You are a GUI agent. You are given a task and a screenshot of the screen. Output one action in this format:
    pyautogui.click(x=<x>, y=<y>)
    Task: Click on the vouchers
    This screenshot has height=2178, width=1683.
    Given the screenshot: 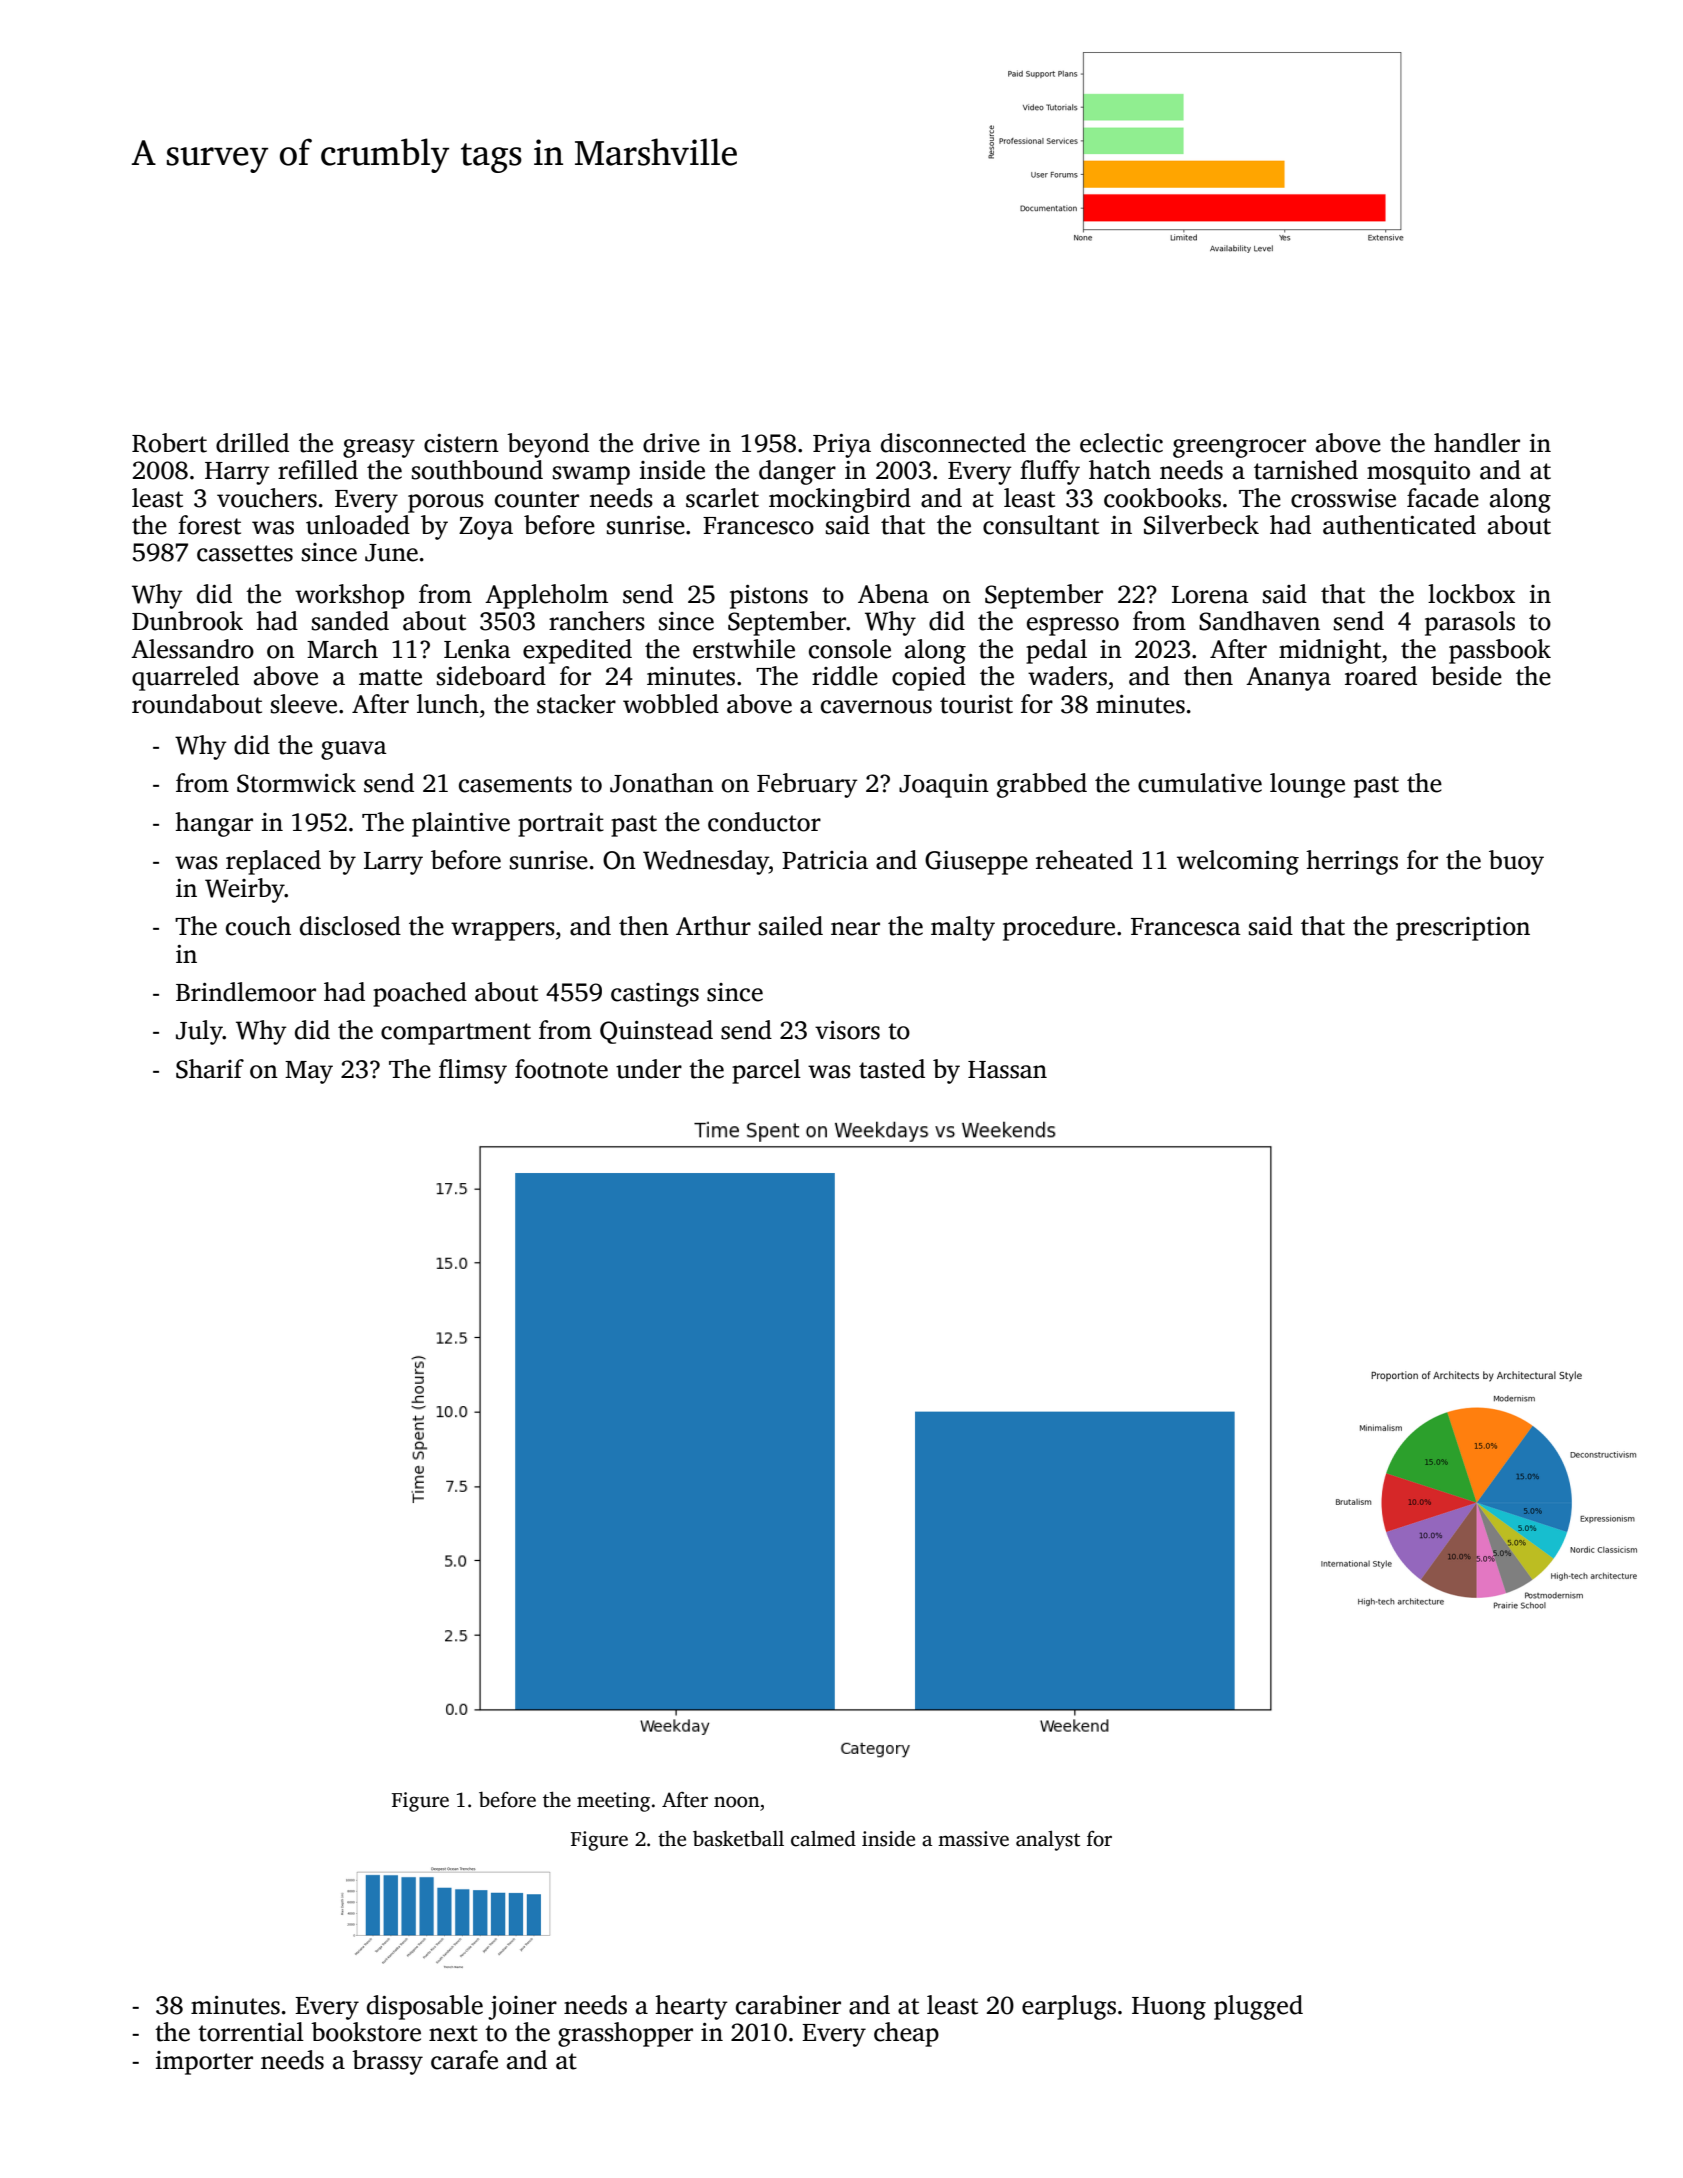 What is the action you would take?
    pyautogui.click(x=267, y=498)
